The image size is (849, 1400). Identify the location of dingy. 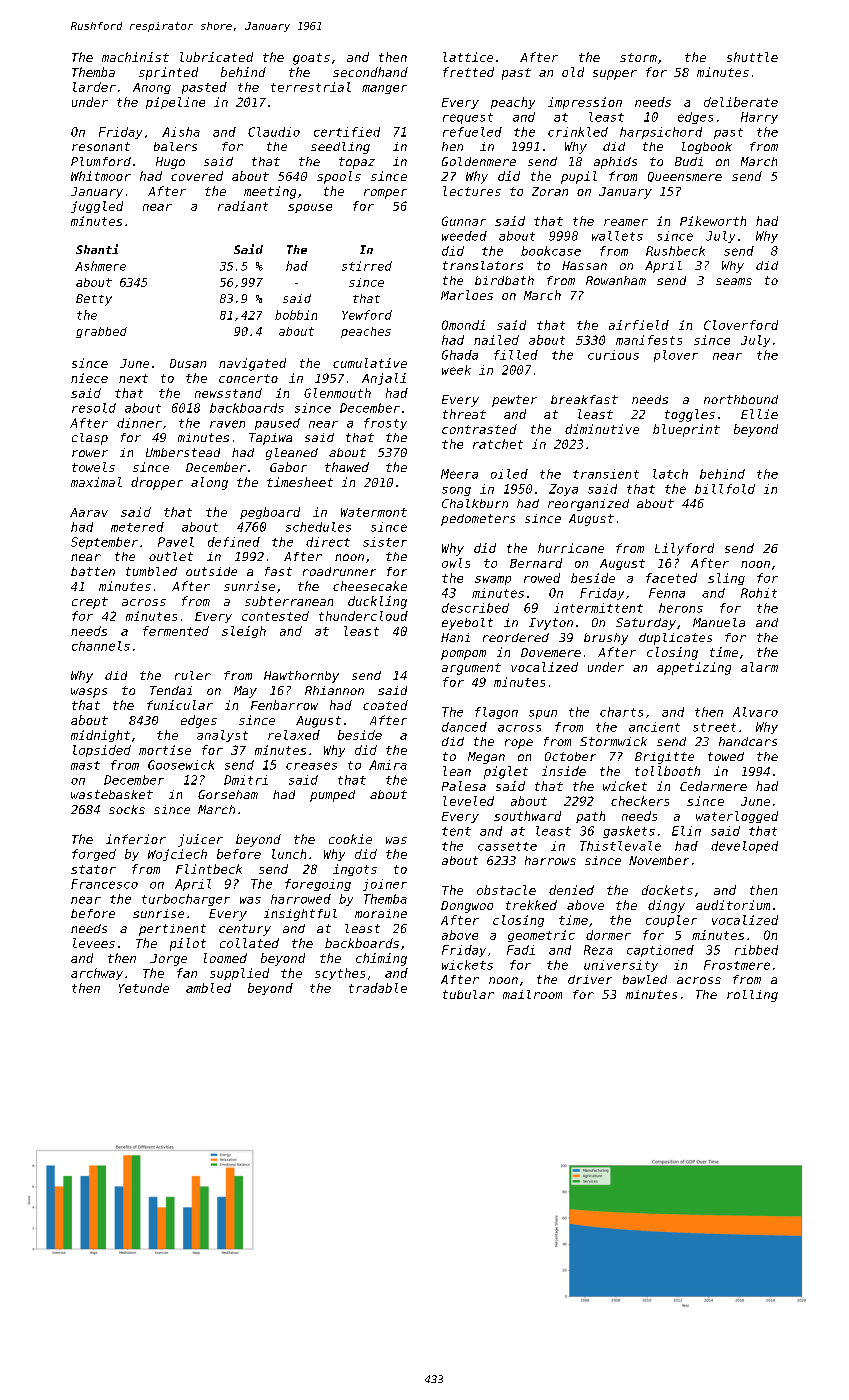
(666, 906).
